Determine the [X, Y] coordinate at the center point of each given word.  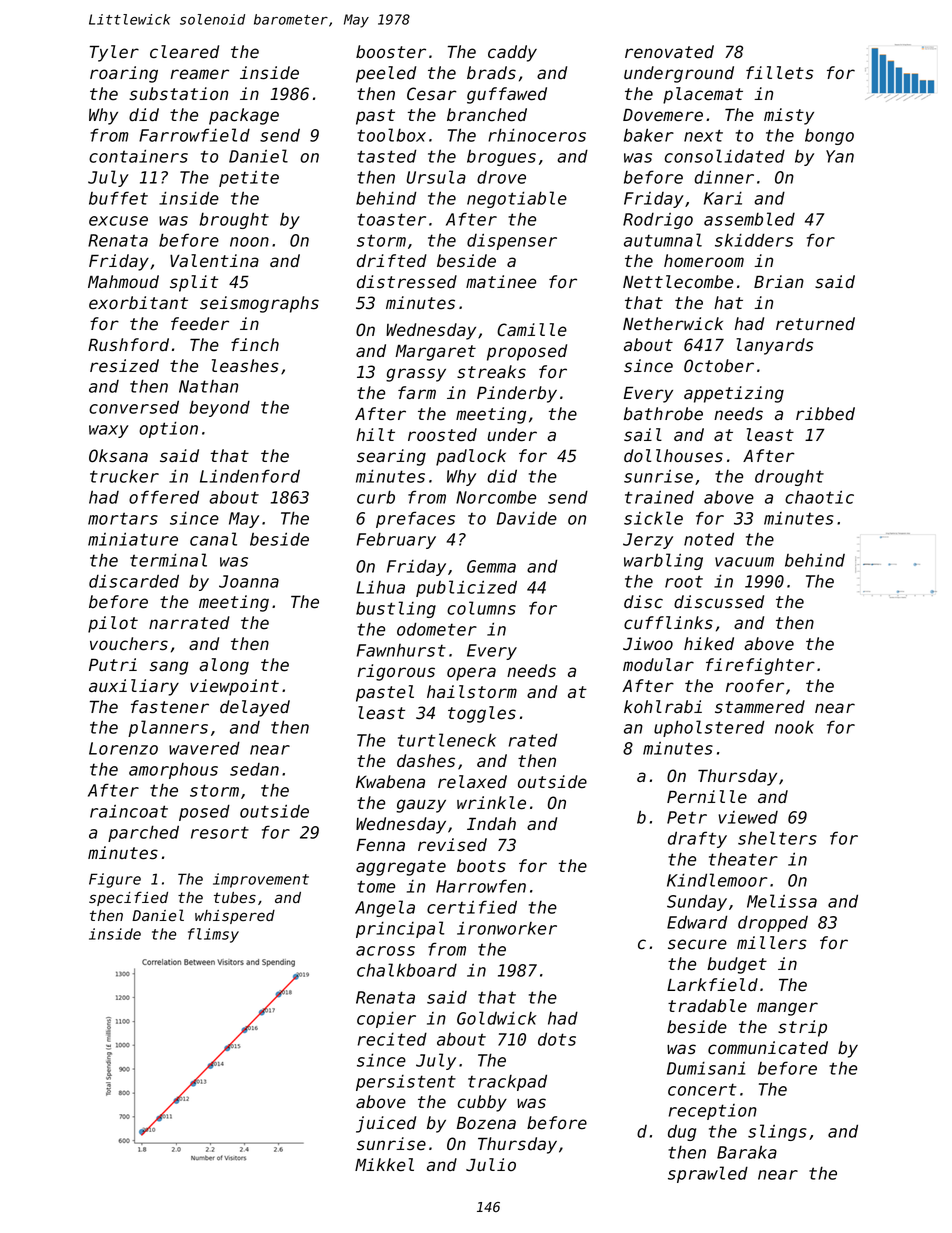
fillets [779, 73]
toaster [391, 219]
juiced [386, 1124]
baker [649, 135]
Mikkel [384, 1165]
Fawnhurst [401, 650]
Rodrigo [658, 221]
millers [772, 943]
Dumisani [706, 1068]
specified [128, 898]
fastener [170, 707]
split [194, 283]
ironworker [507, 928]
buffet [118, 198]
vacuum [744, 562]
